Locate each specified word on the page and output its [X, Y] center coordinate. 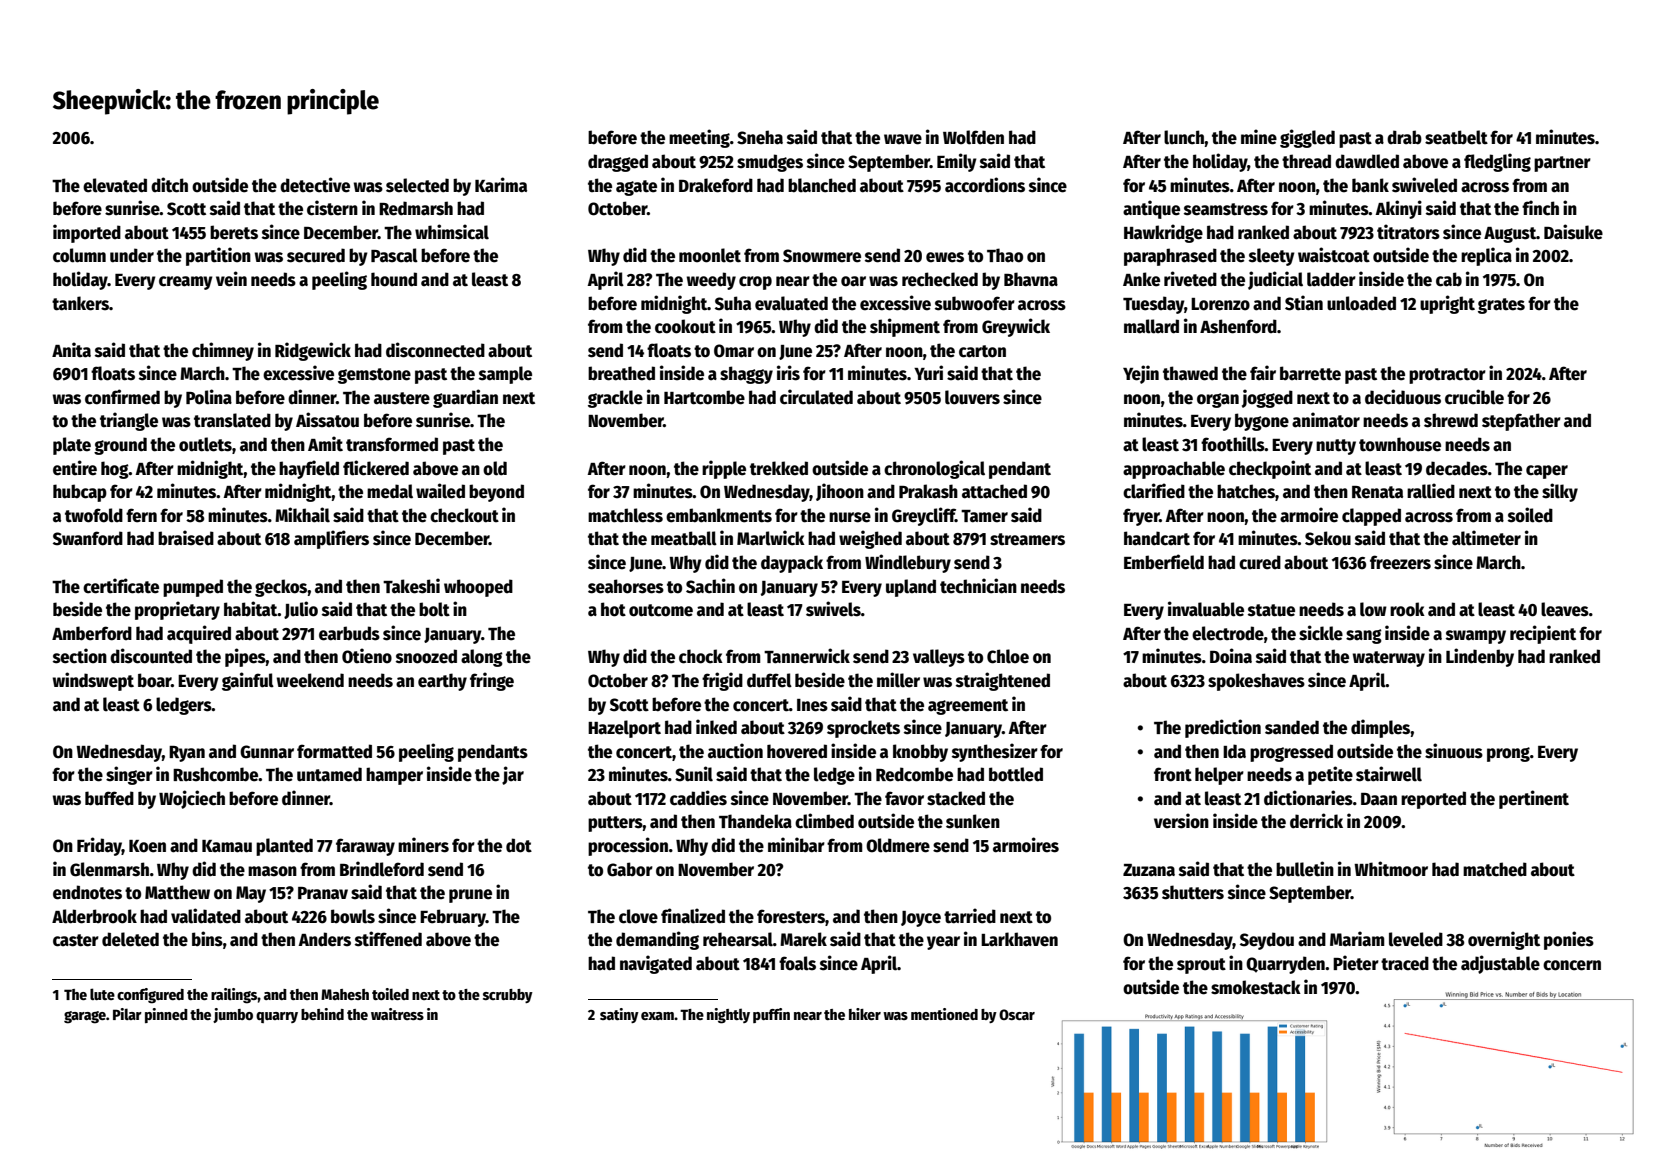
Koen [147, 846]
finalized [693, 916]
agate [636, 188]
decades [1457, 468]
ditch [169, 185]
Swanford [88, 538]
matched [1495, 869]
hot [613, 609]
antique [1151, 209]
